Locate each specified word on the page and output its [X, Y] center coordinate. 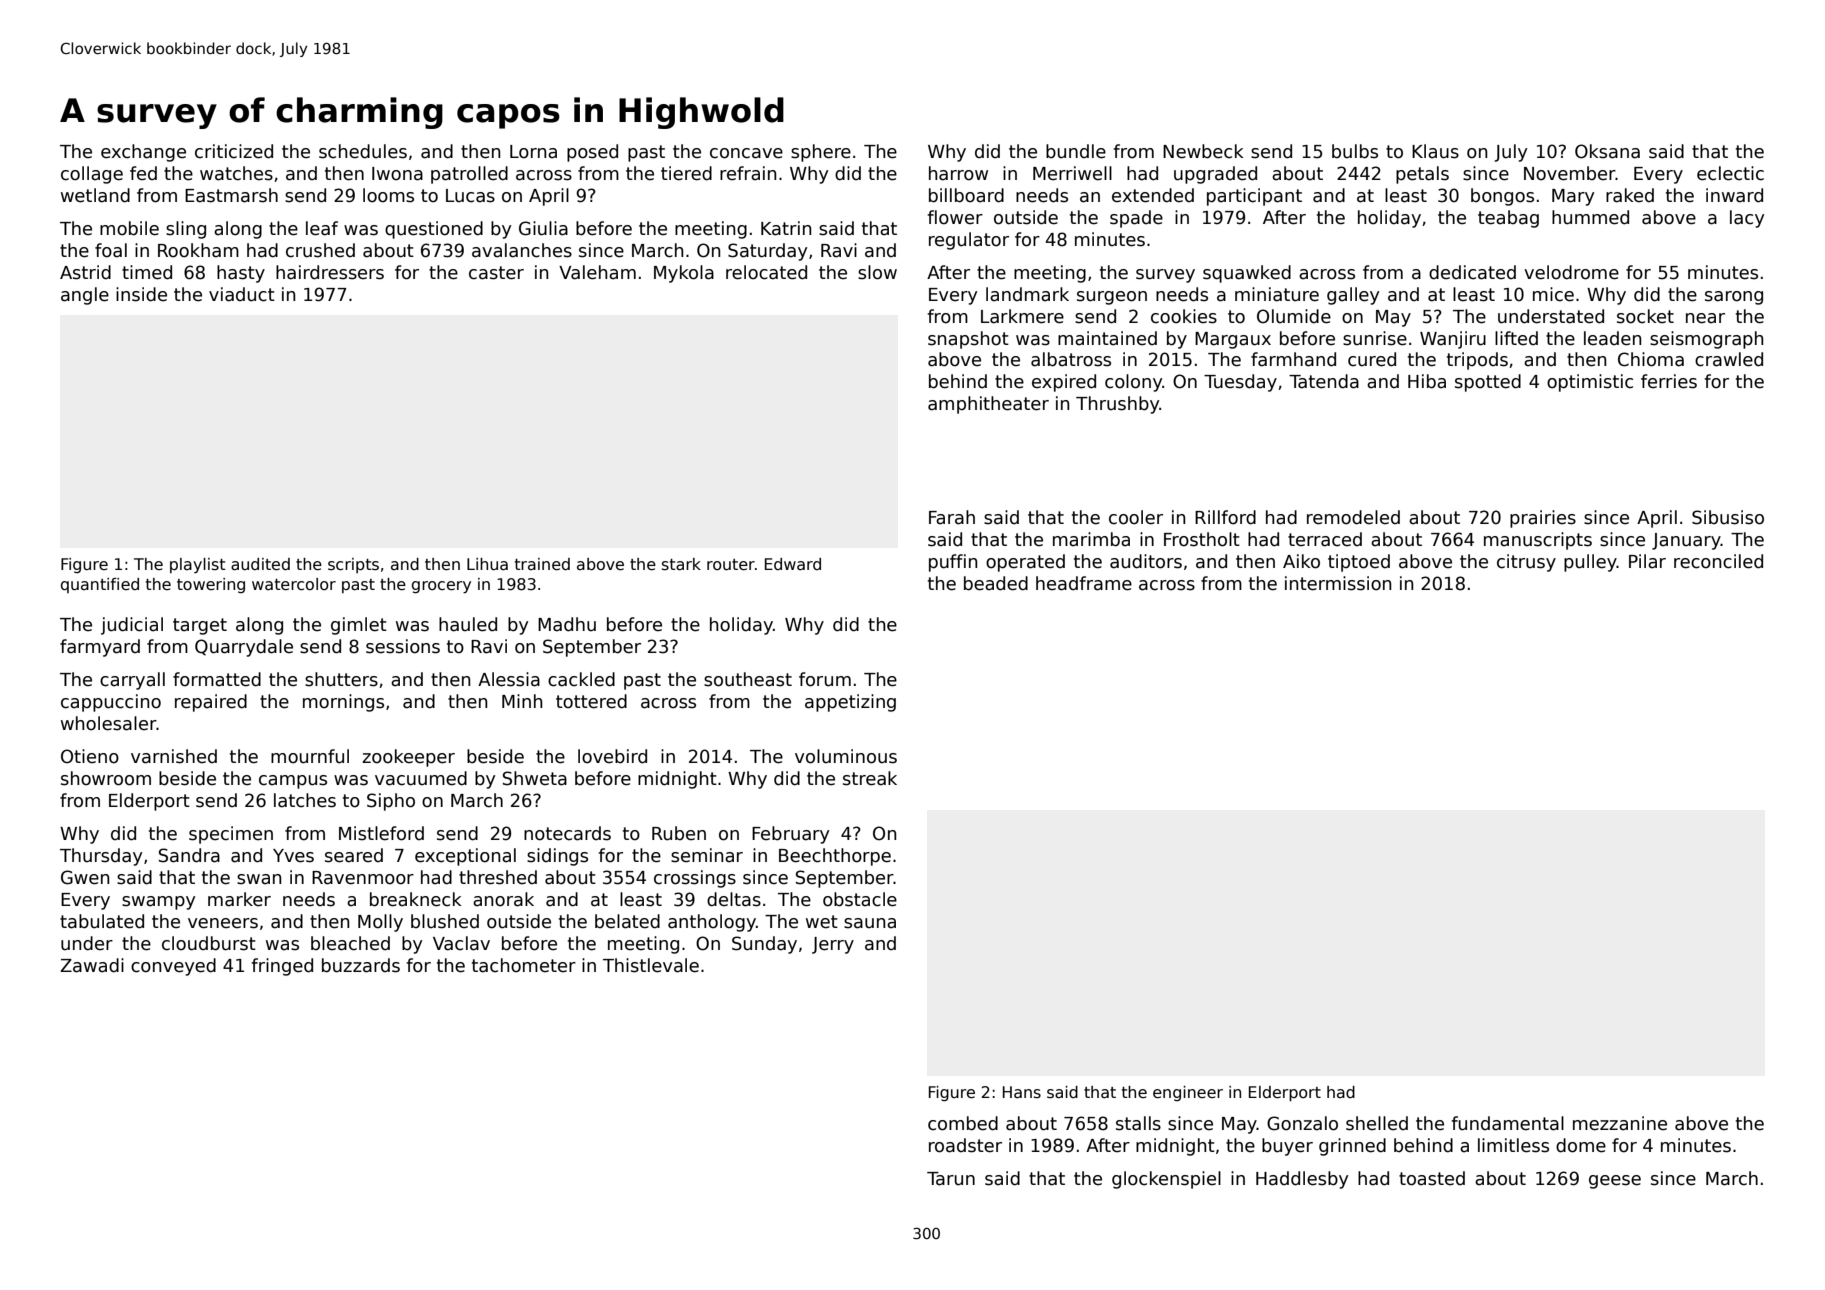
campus [293, 782]
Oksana [1607, 151]
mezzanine [1620, 1123]
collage [92, 175]
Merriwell [1072, 173]
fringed [282, 967]
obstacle [860, 899]
